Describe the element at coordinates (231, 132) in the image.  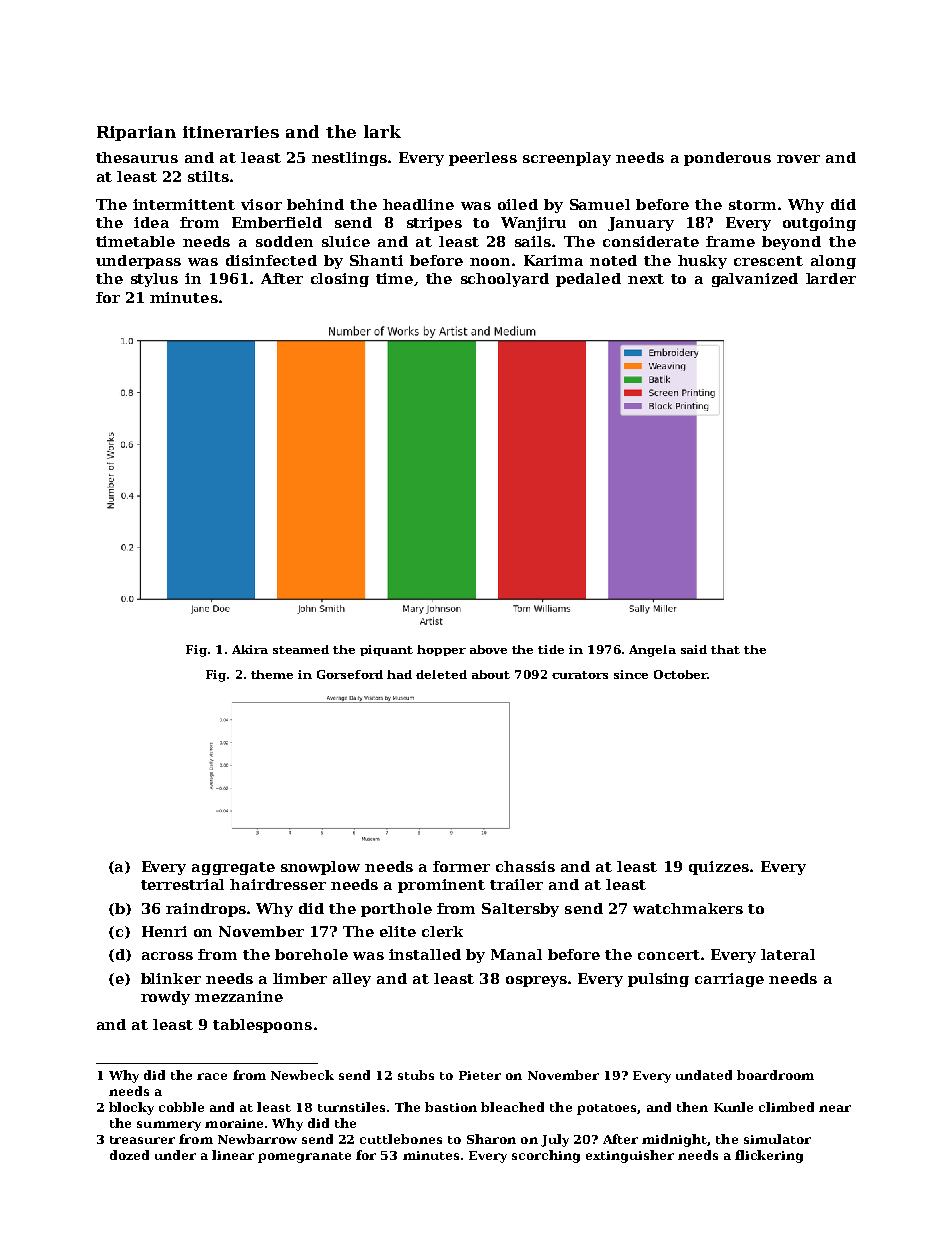
I see `itineraries` at that location.
